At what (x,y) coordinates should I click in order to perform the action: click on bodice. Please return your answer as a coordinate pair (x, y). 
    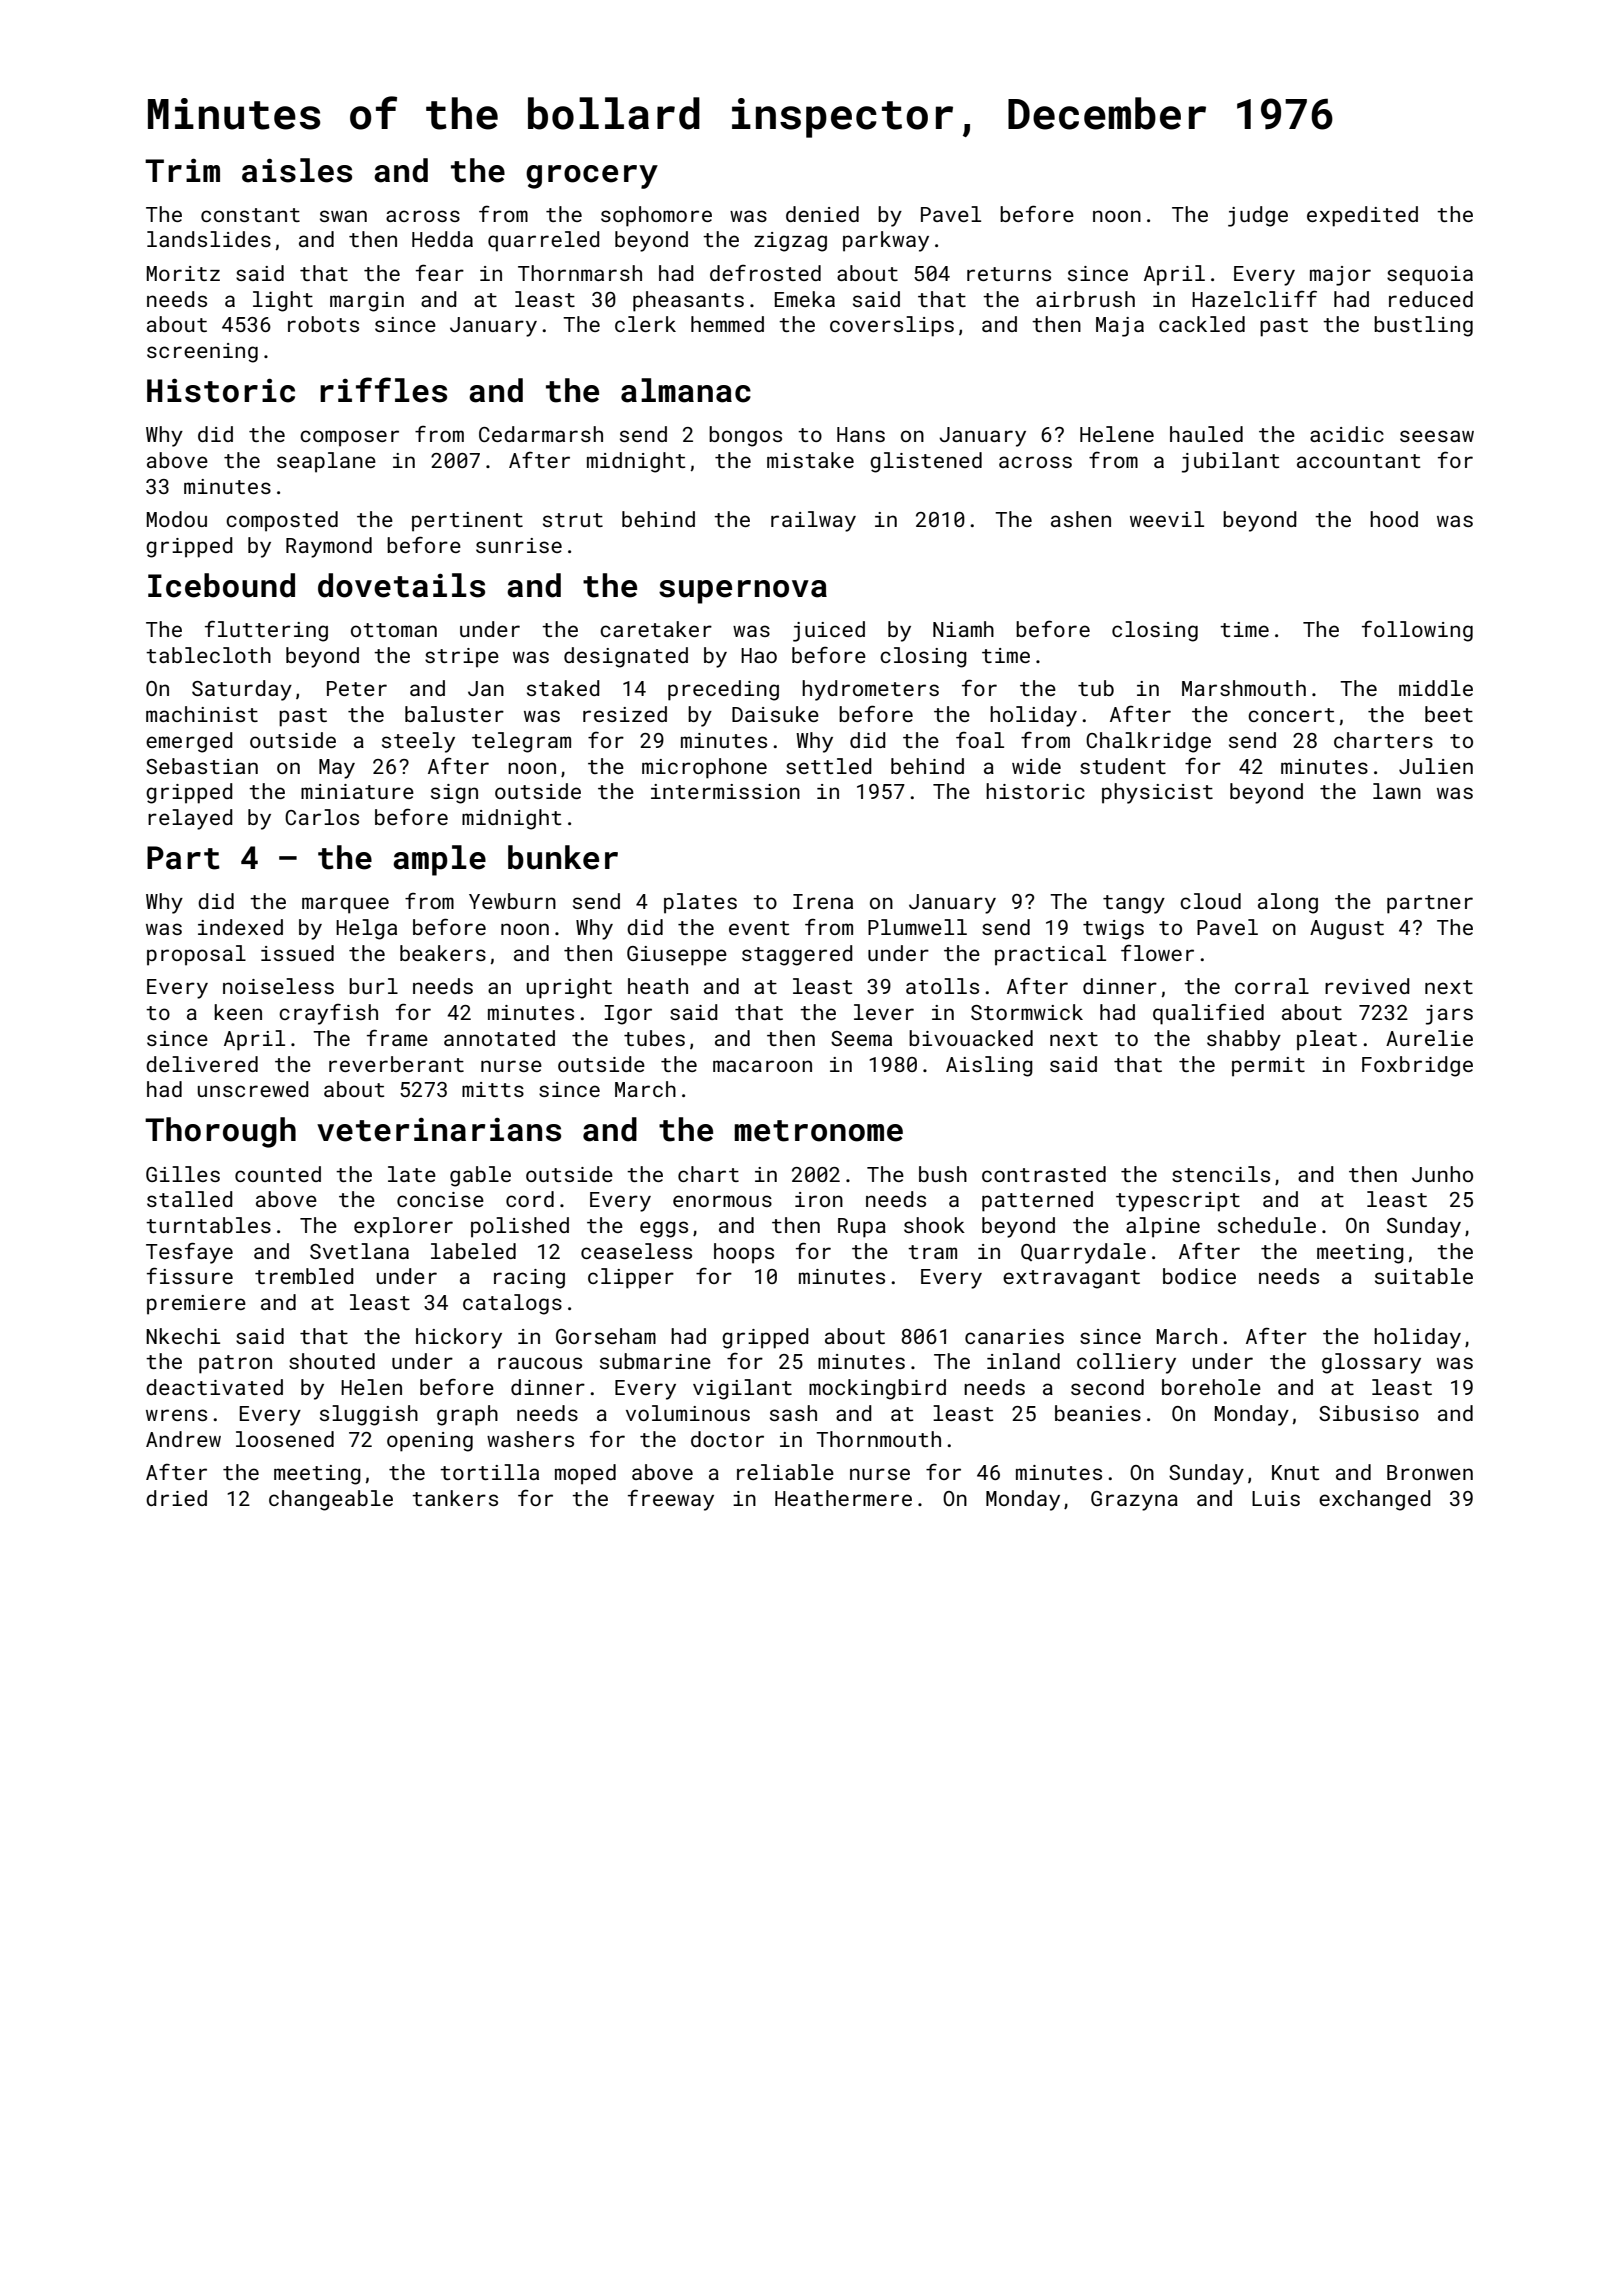
    Looking at the image, I should click on (1199, 1276).
